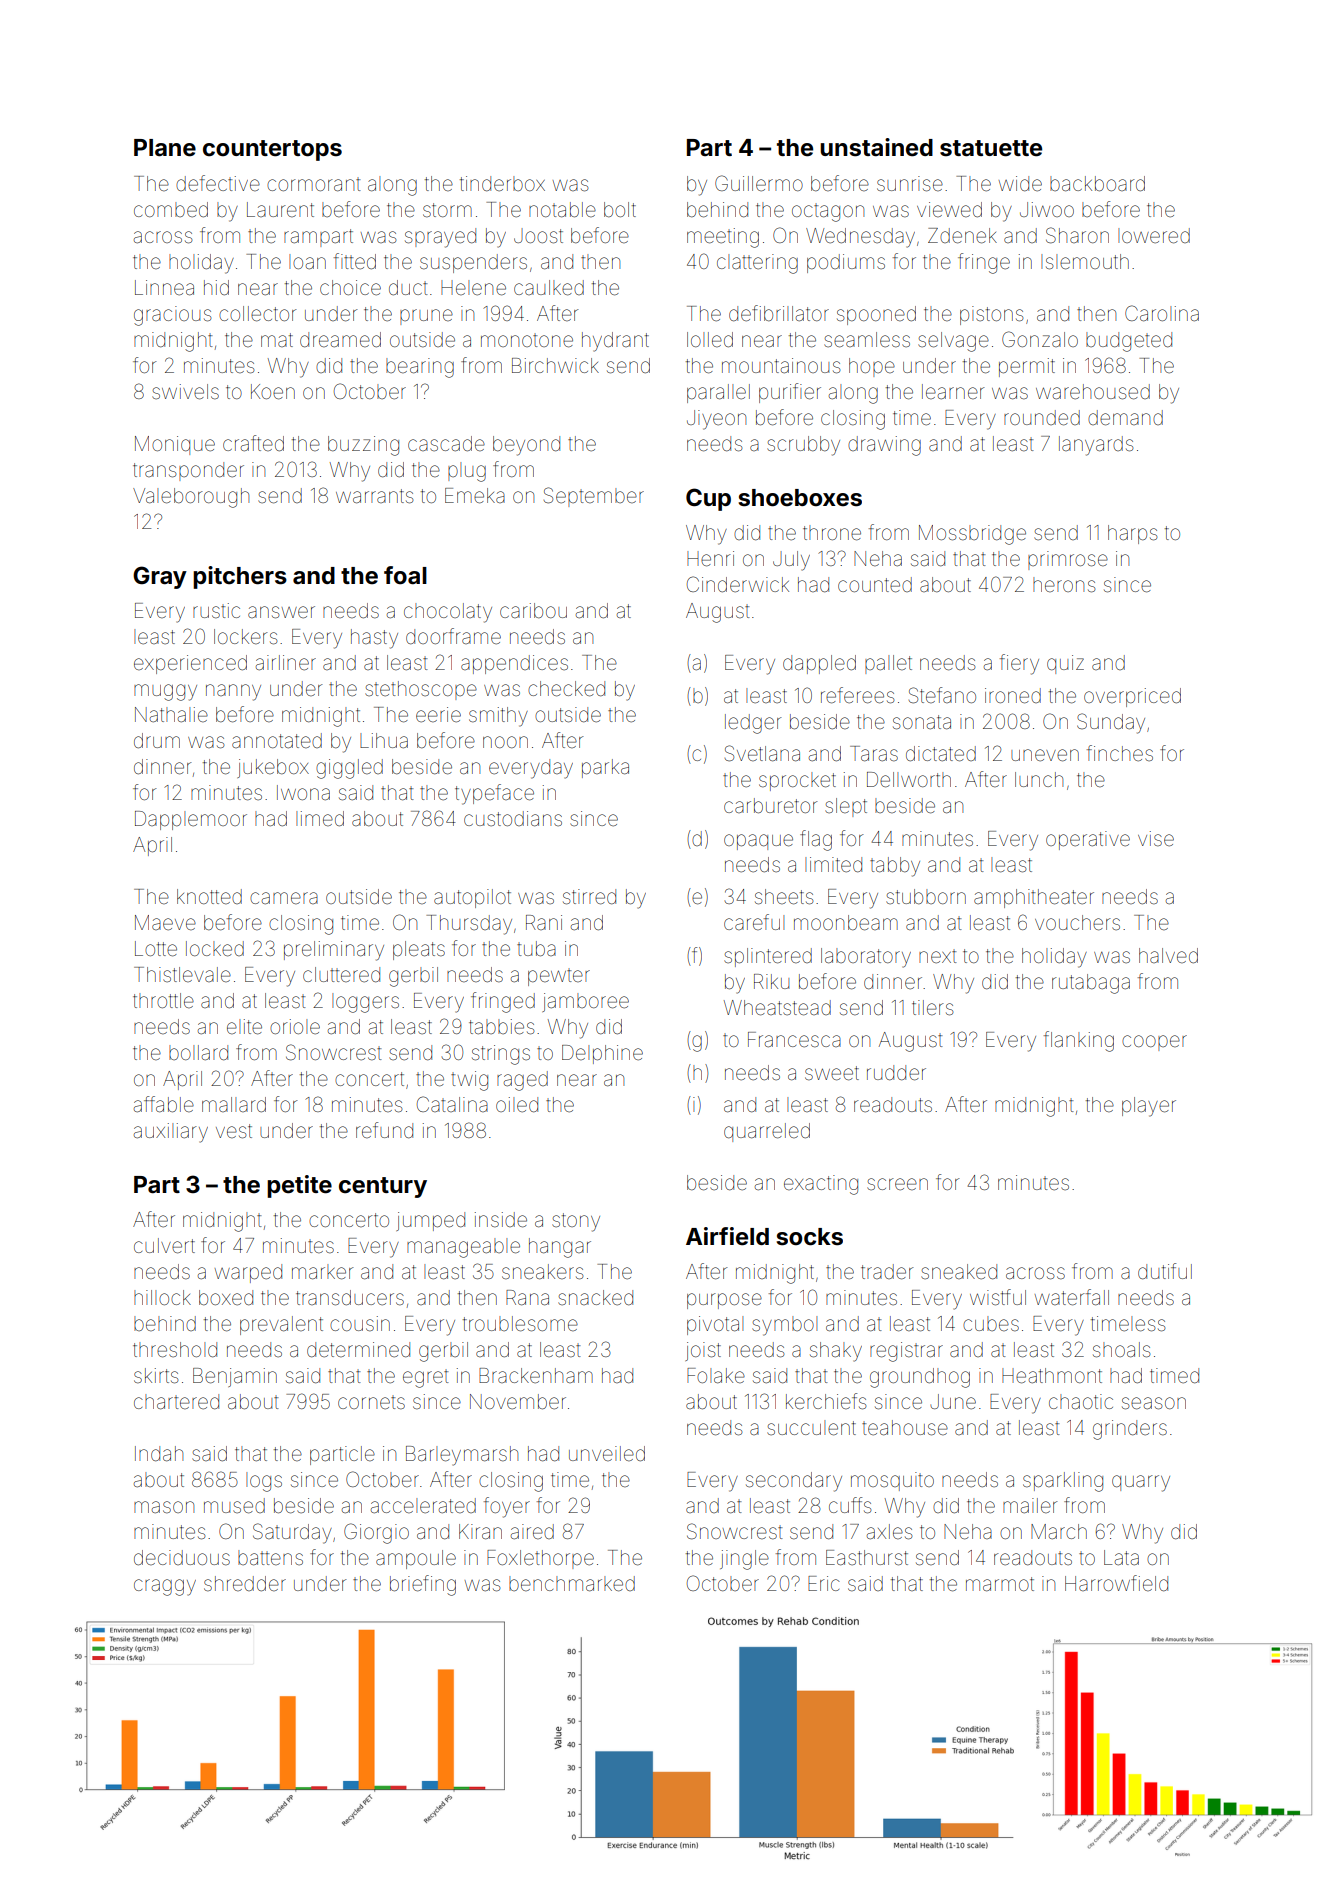 The width and height of the image is (1339, 1893). Describe the element at coordinates (156, 1376) in the image. I see `skirts` at that location.
